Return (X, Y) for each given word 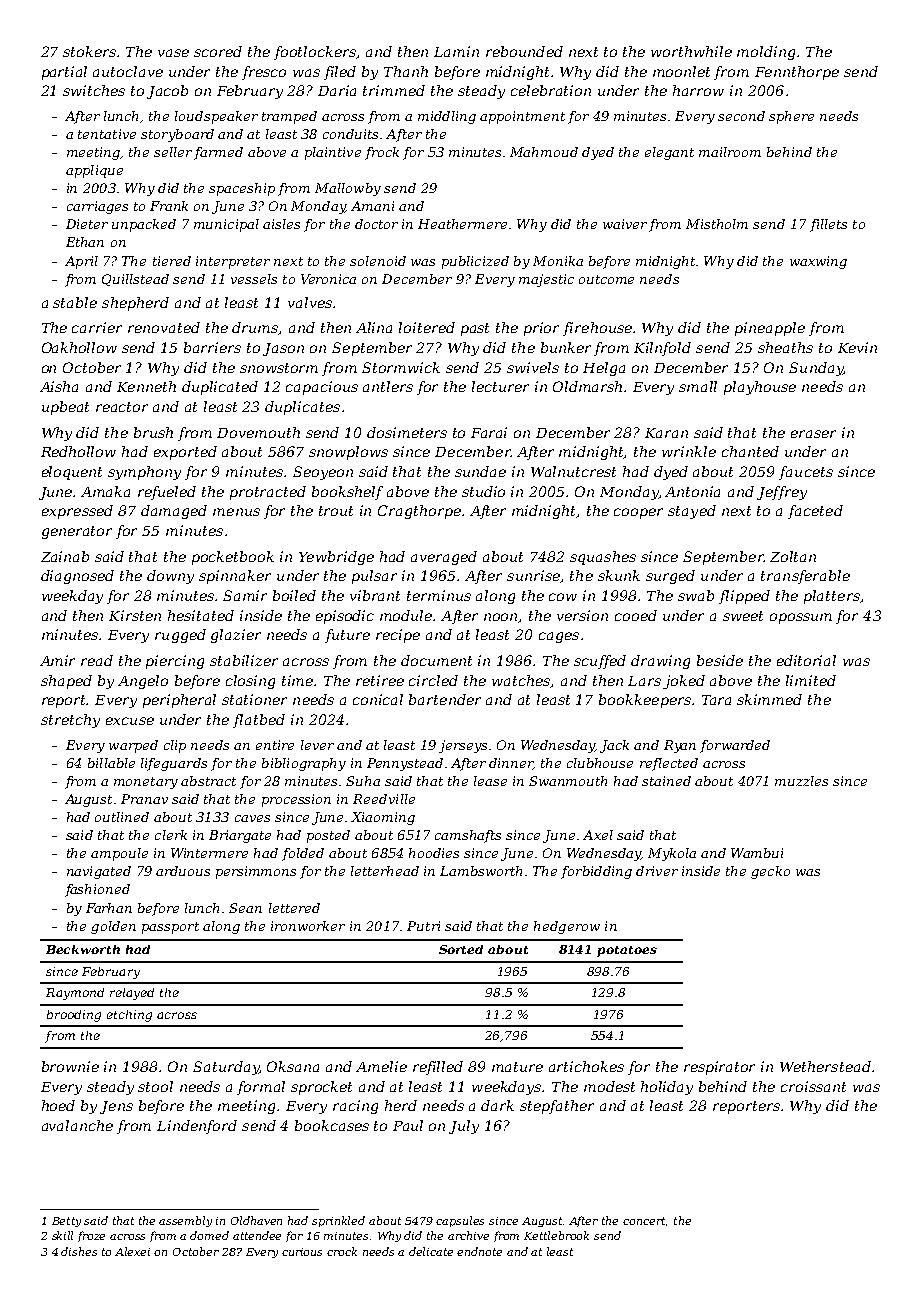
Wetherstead (825, 1066)
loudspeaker (216, 117)
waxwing (818, 262)
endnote (479, 1251)
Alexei (132, 1251)
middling (447, 117)
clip (175, 746)
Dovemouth (258, 432)
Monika (558, 261)
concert (644, 1221)
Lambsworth (481, 871)
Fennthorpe (797, 73)
